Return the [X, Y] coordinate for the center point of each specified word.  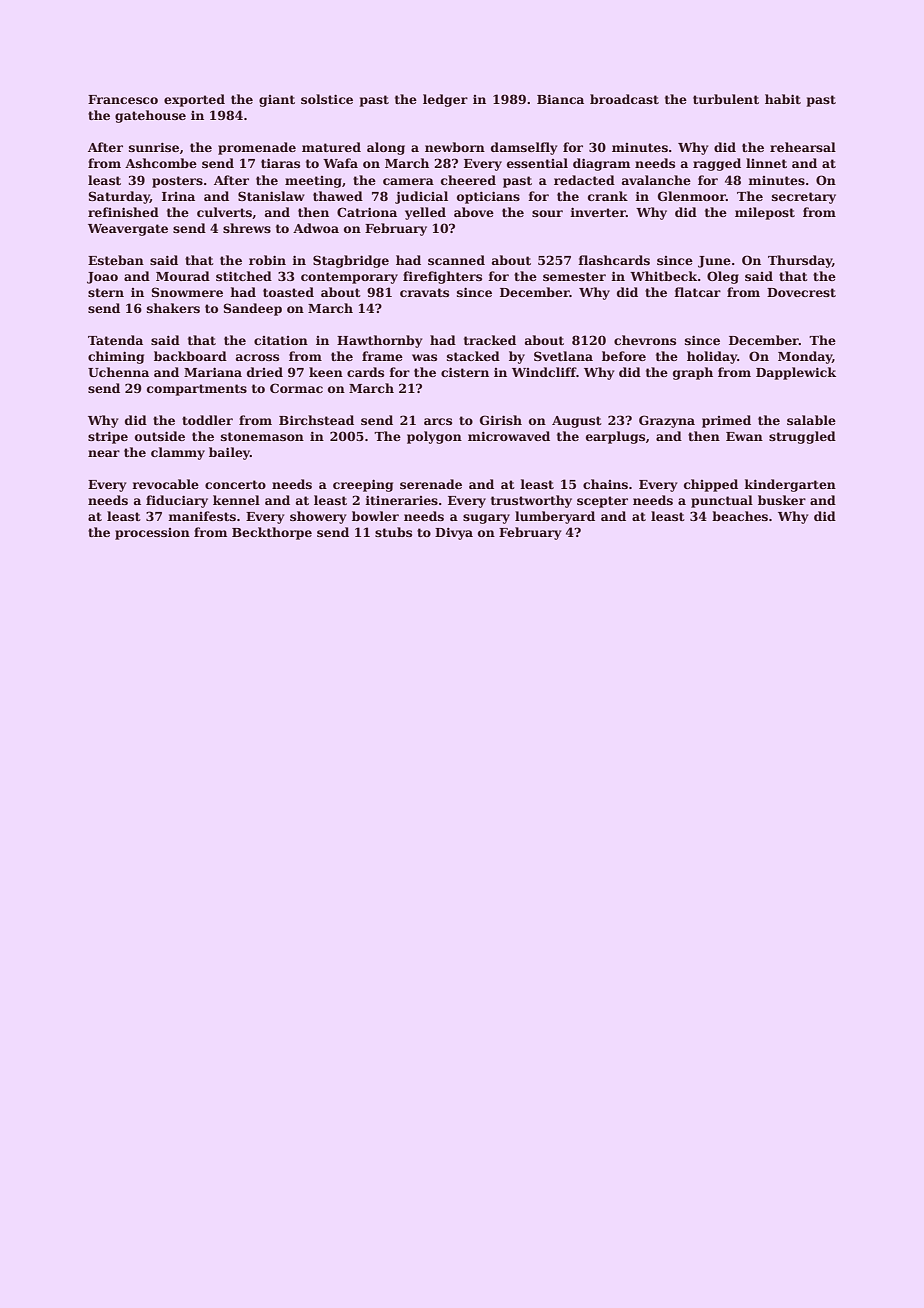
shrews [247, 228]
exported [194, 100]
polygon [434, 437]
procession [152, 534]
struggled [802, 437]
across [257, 357]
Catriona [367, 212]
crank [608, 196]
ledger [445, 100]
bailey [229, 453]
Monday [805, 357]
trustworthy [531, 501]
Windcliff [544, 372]
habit [783, 99]
